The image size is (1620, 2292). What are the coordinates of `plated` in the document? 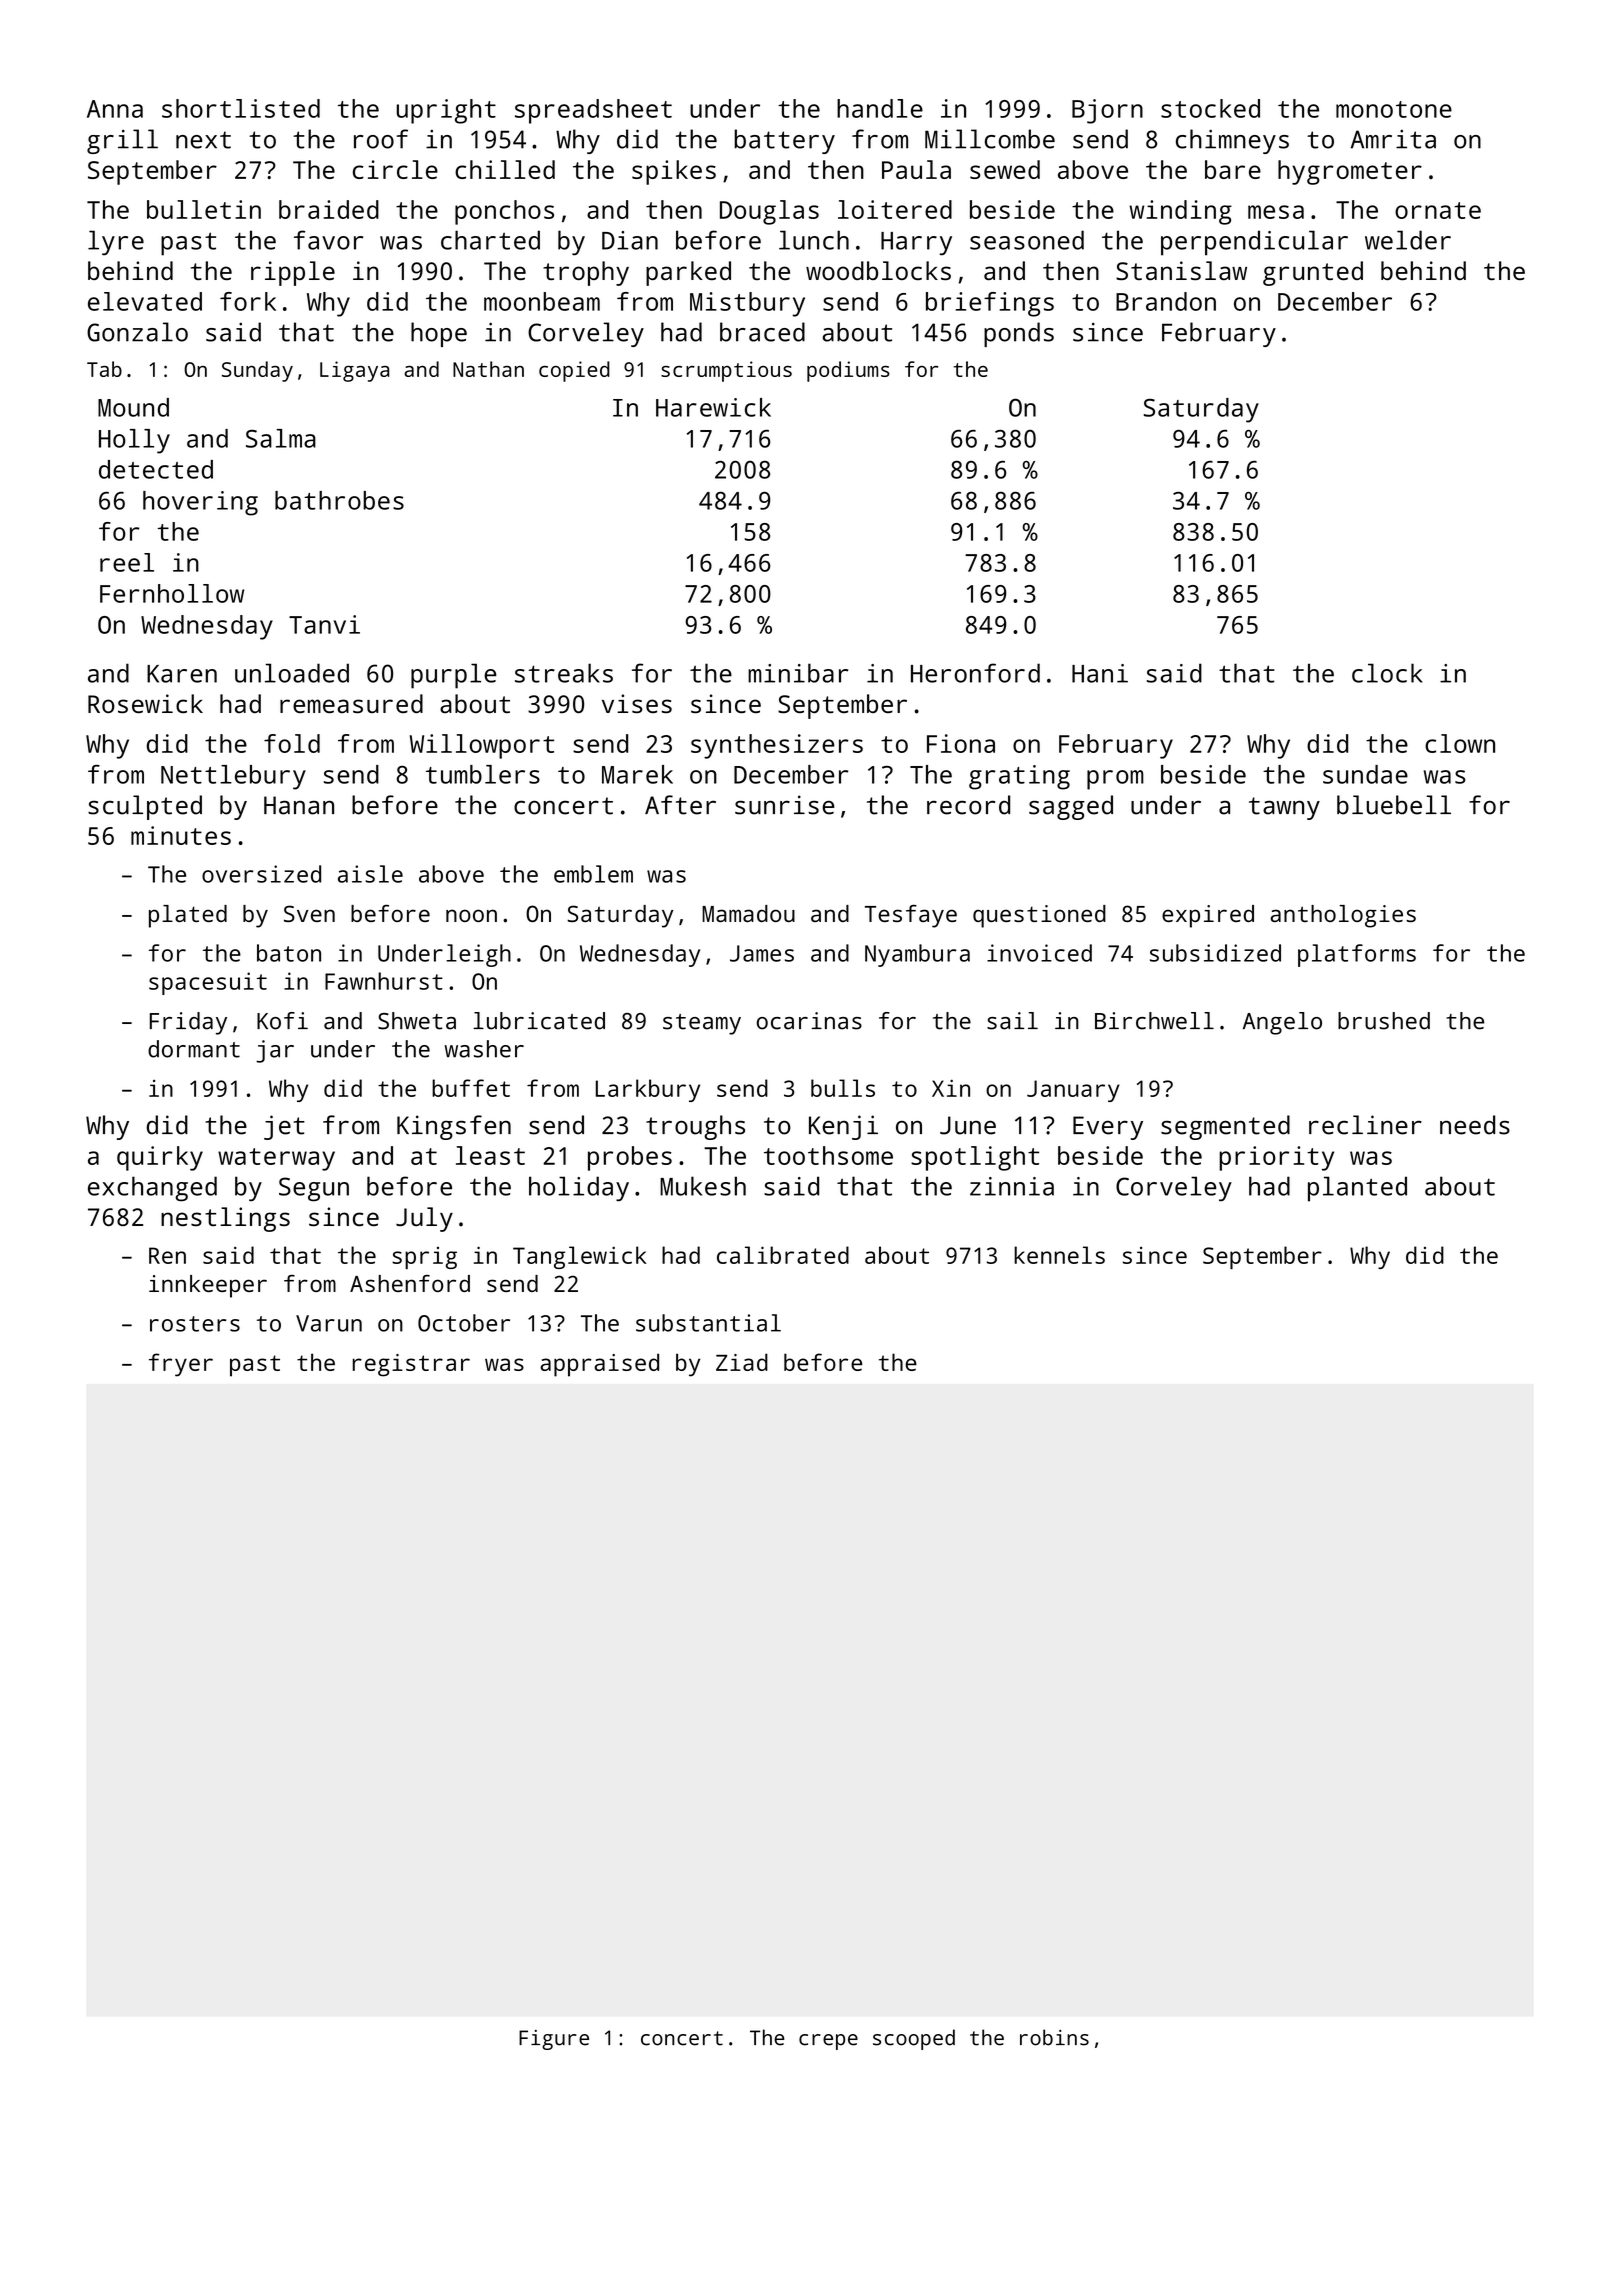 It's located at (188, 916).
